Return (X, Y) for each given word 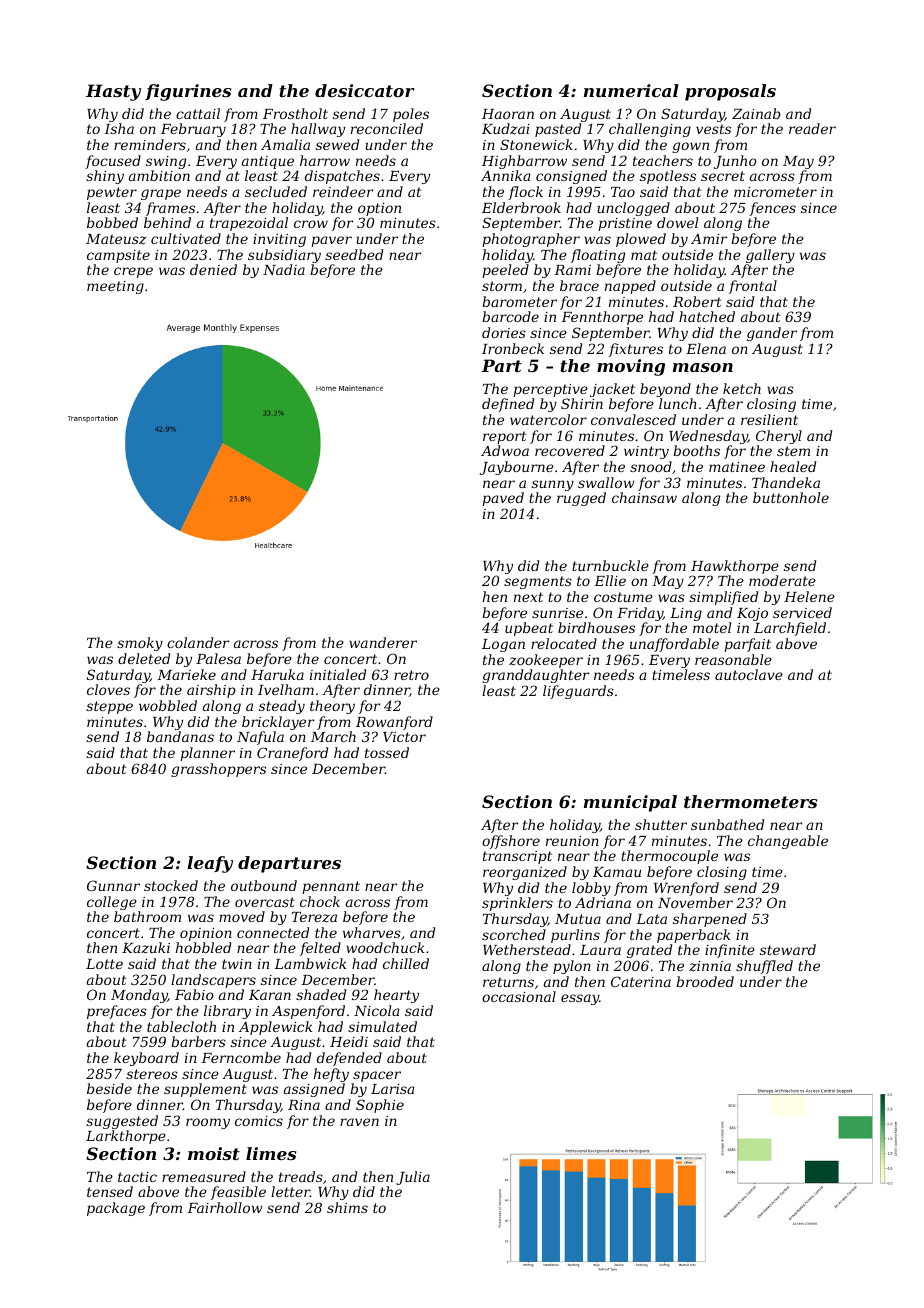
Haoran (508, 114)
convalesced (633, 419)
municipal (630, 803)
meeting (115, 287)
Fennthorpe (602, 318)
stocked (171, 885)
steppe (109, 707)
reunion (572, 841)
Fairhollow (225, 1207)
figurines (188, 92)
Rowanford (394, 723)
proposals (730, 92)
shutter (661, 824)
